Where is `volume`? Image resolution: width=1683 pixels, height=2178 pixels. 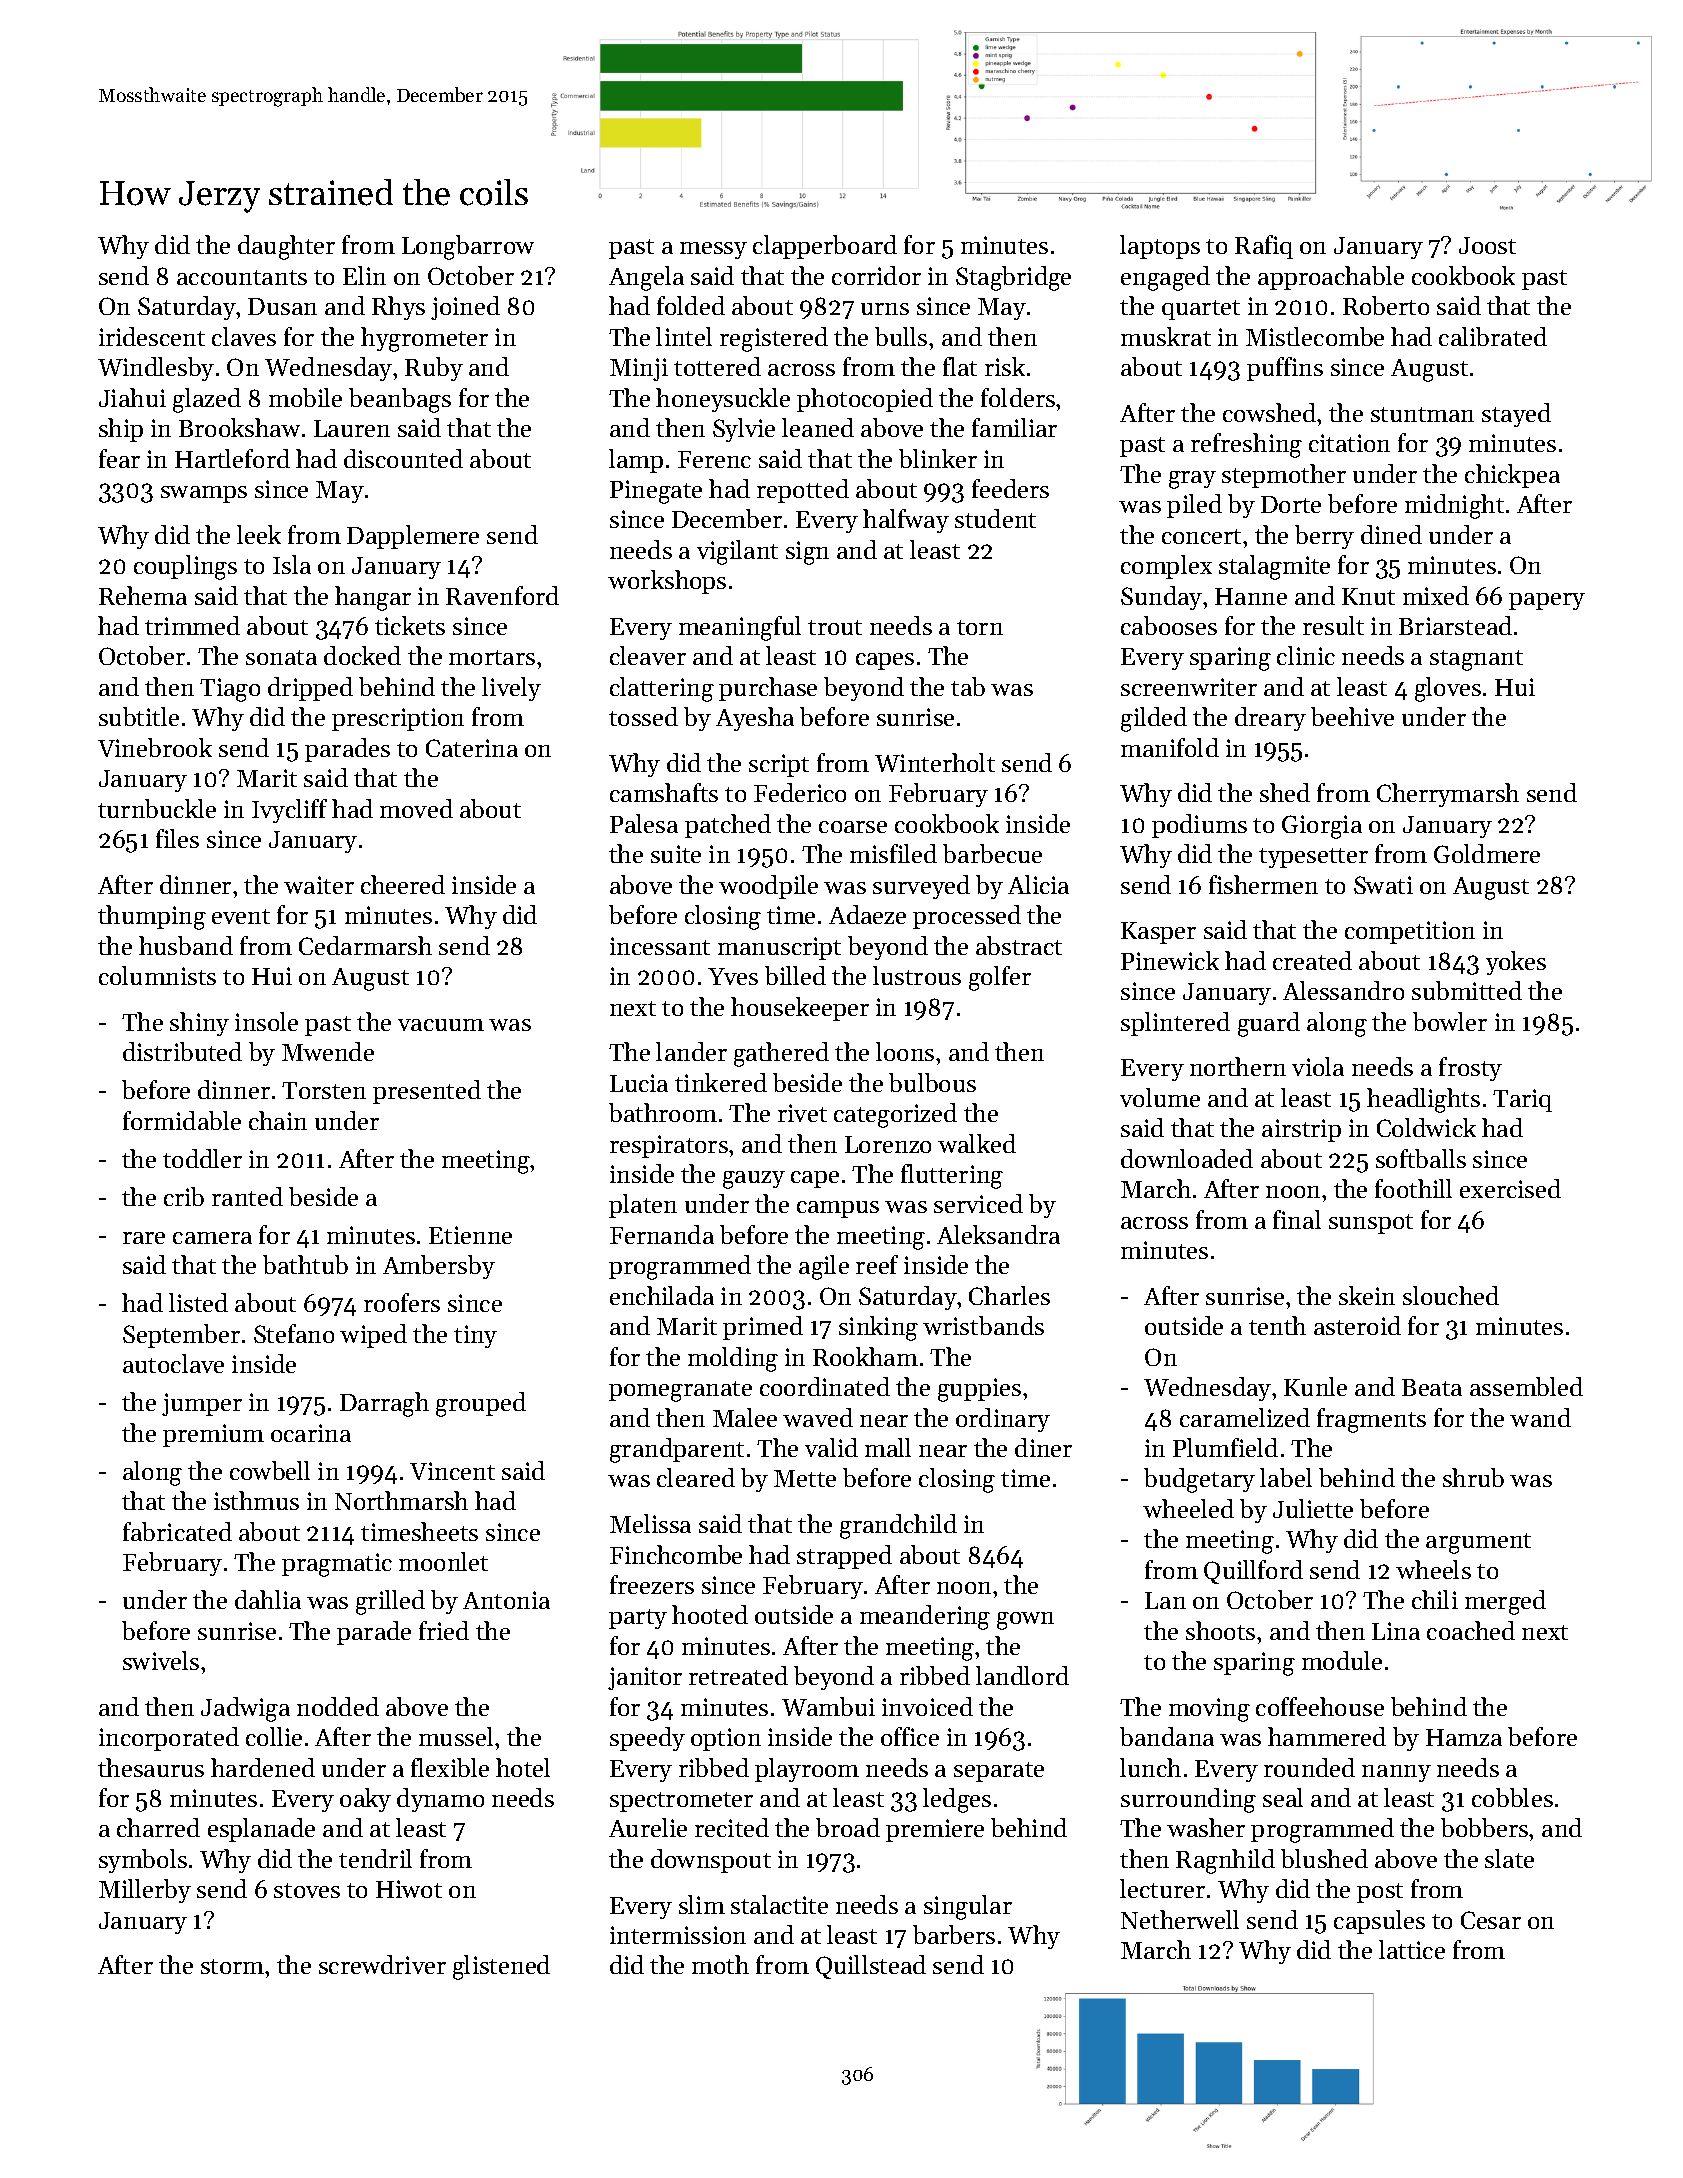
volume is located at coordinates (1160, 1097).
